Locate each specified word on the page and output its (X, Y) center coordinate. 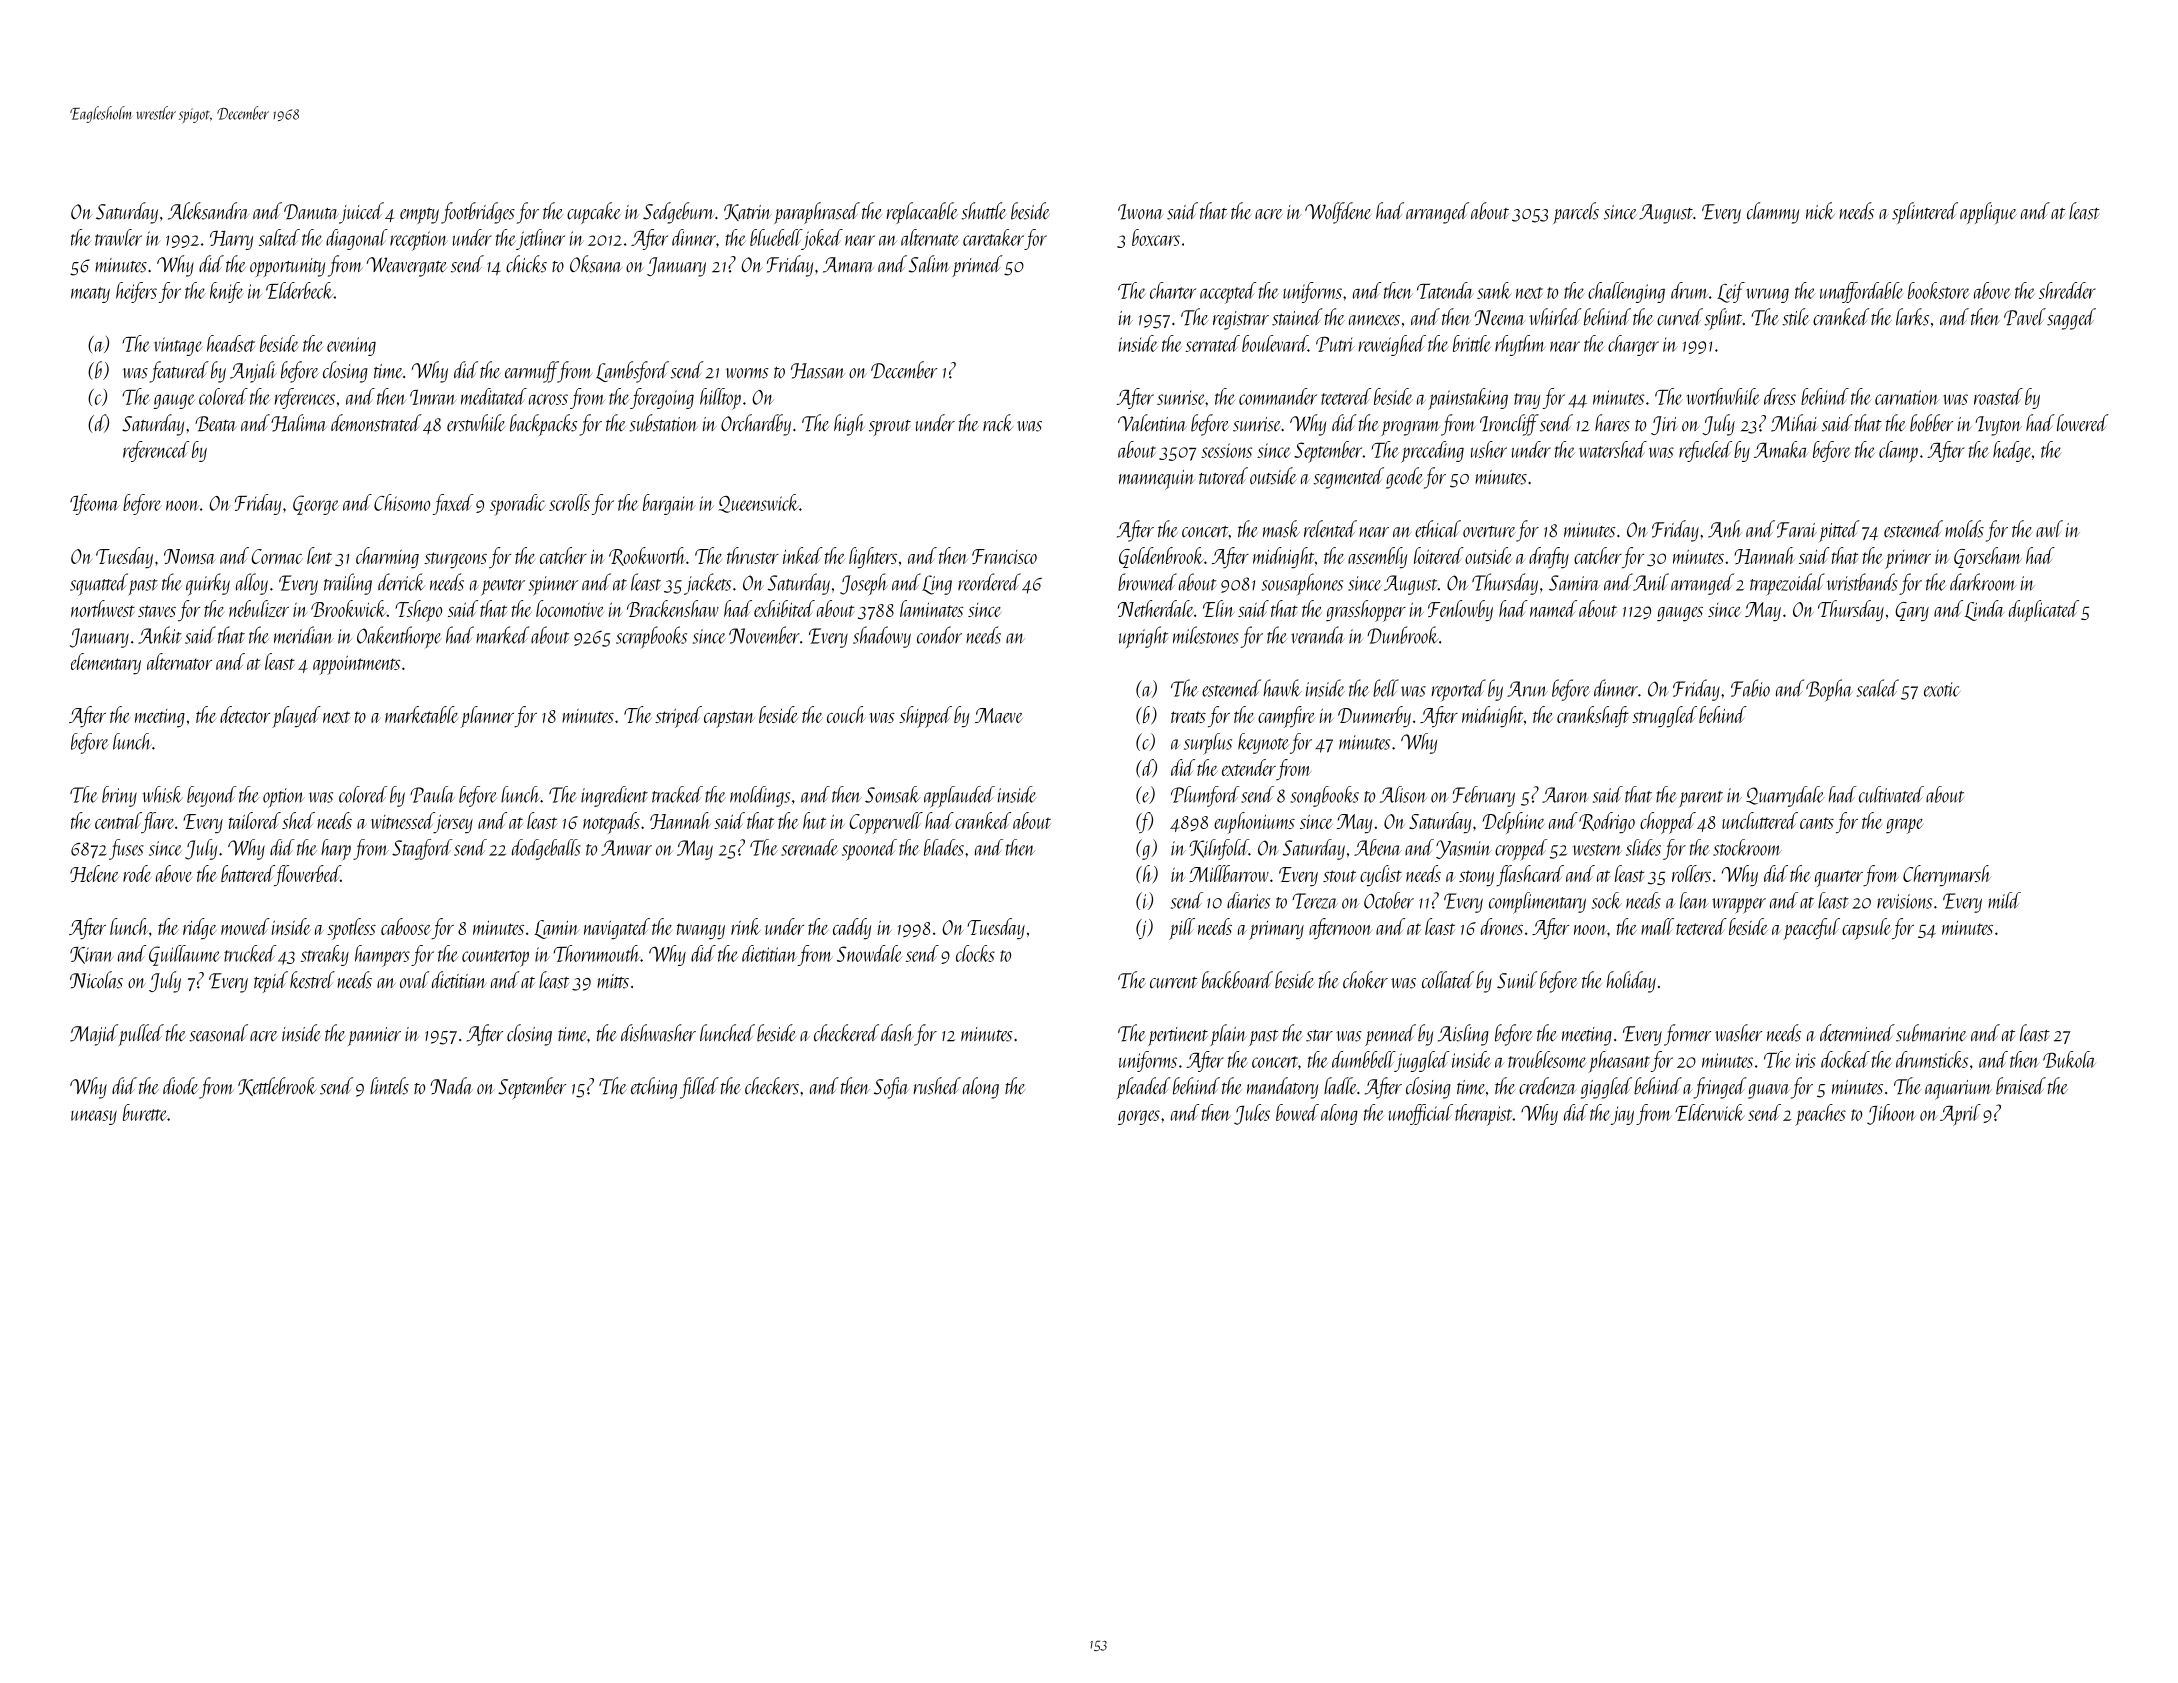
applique (1988, 213)
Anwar (626, 848)
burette (145, 1112)
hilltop (720, 399)
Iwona (1141, 212)
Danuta (311, 212)
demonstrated (376, 423)
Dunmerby (1374, 717)
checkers (772, 1086)
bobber (1931, 423)
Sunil (1517, 980)
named (1553, 608)
